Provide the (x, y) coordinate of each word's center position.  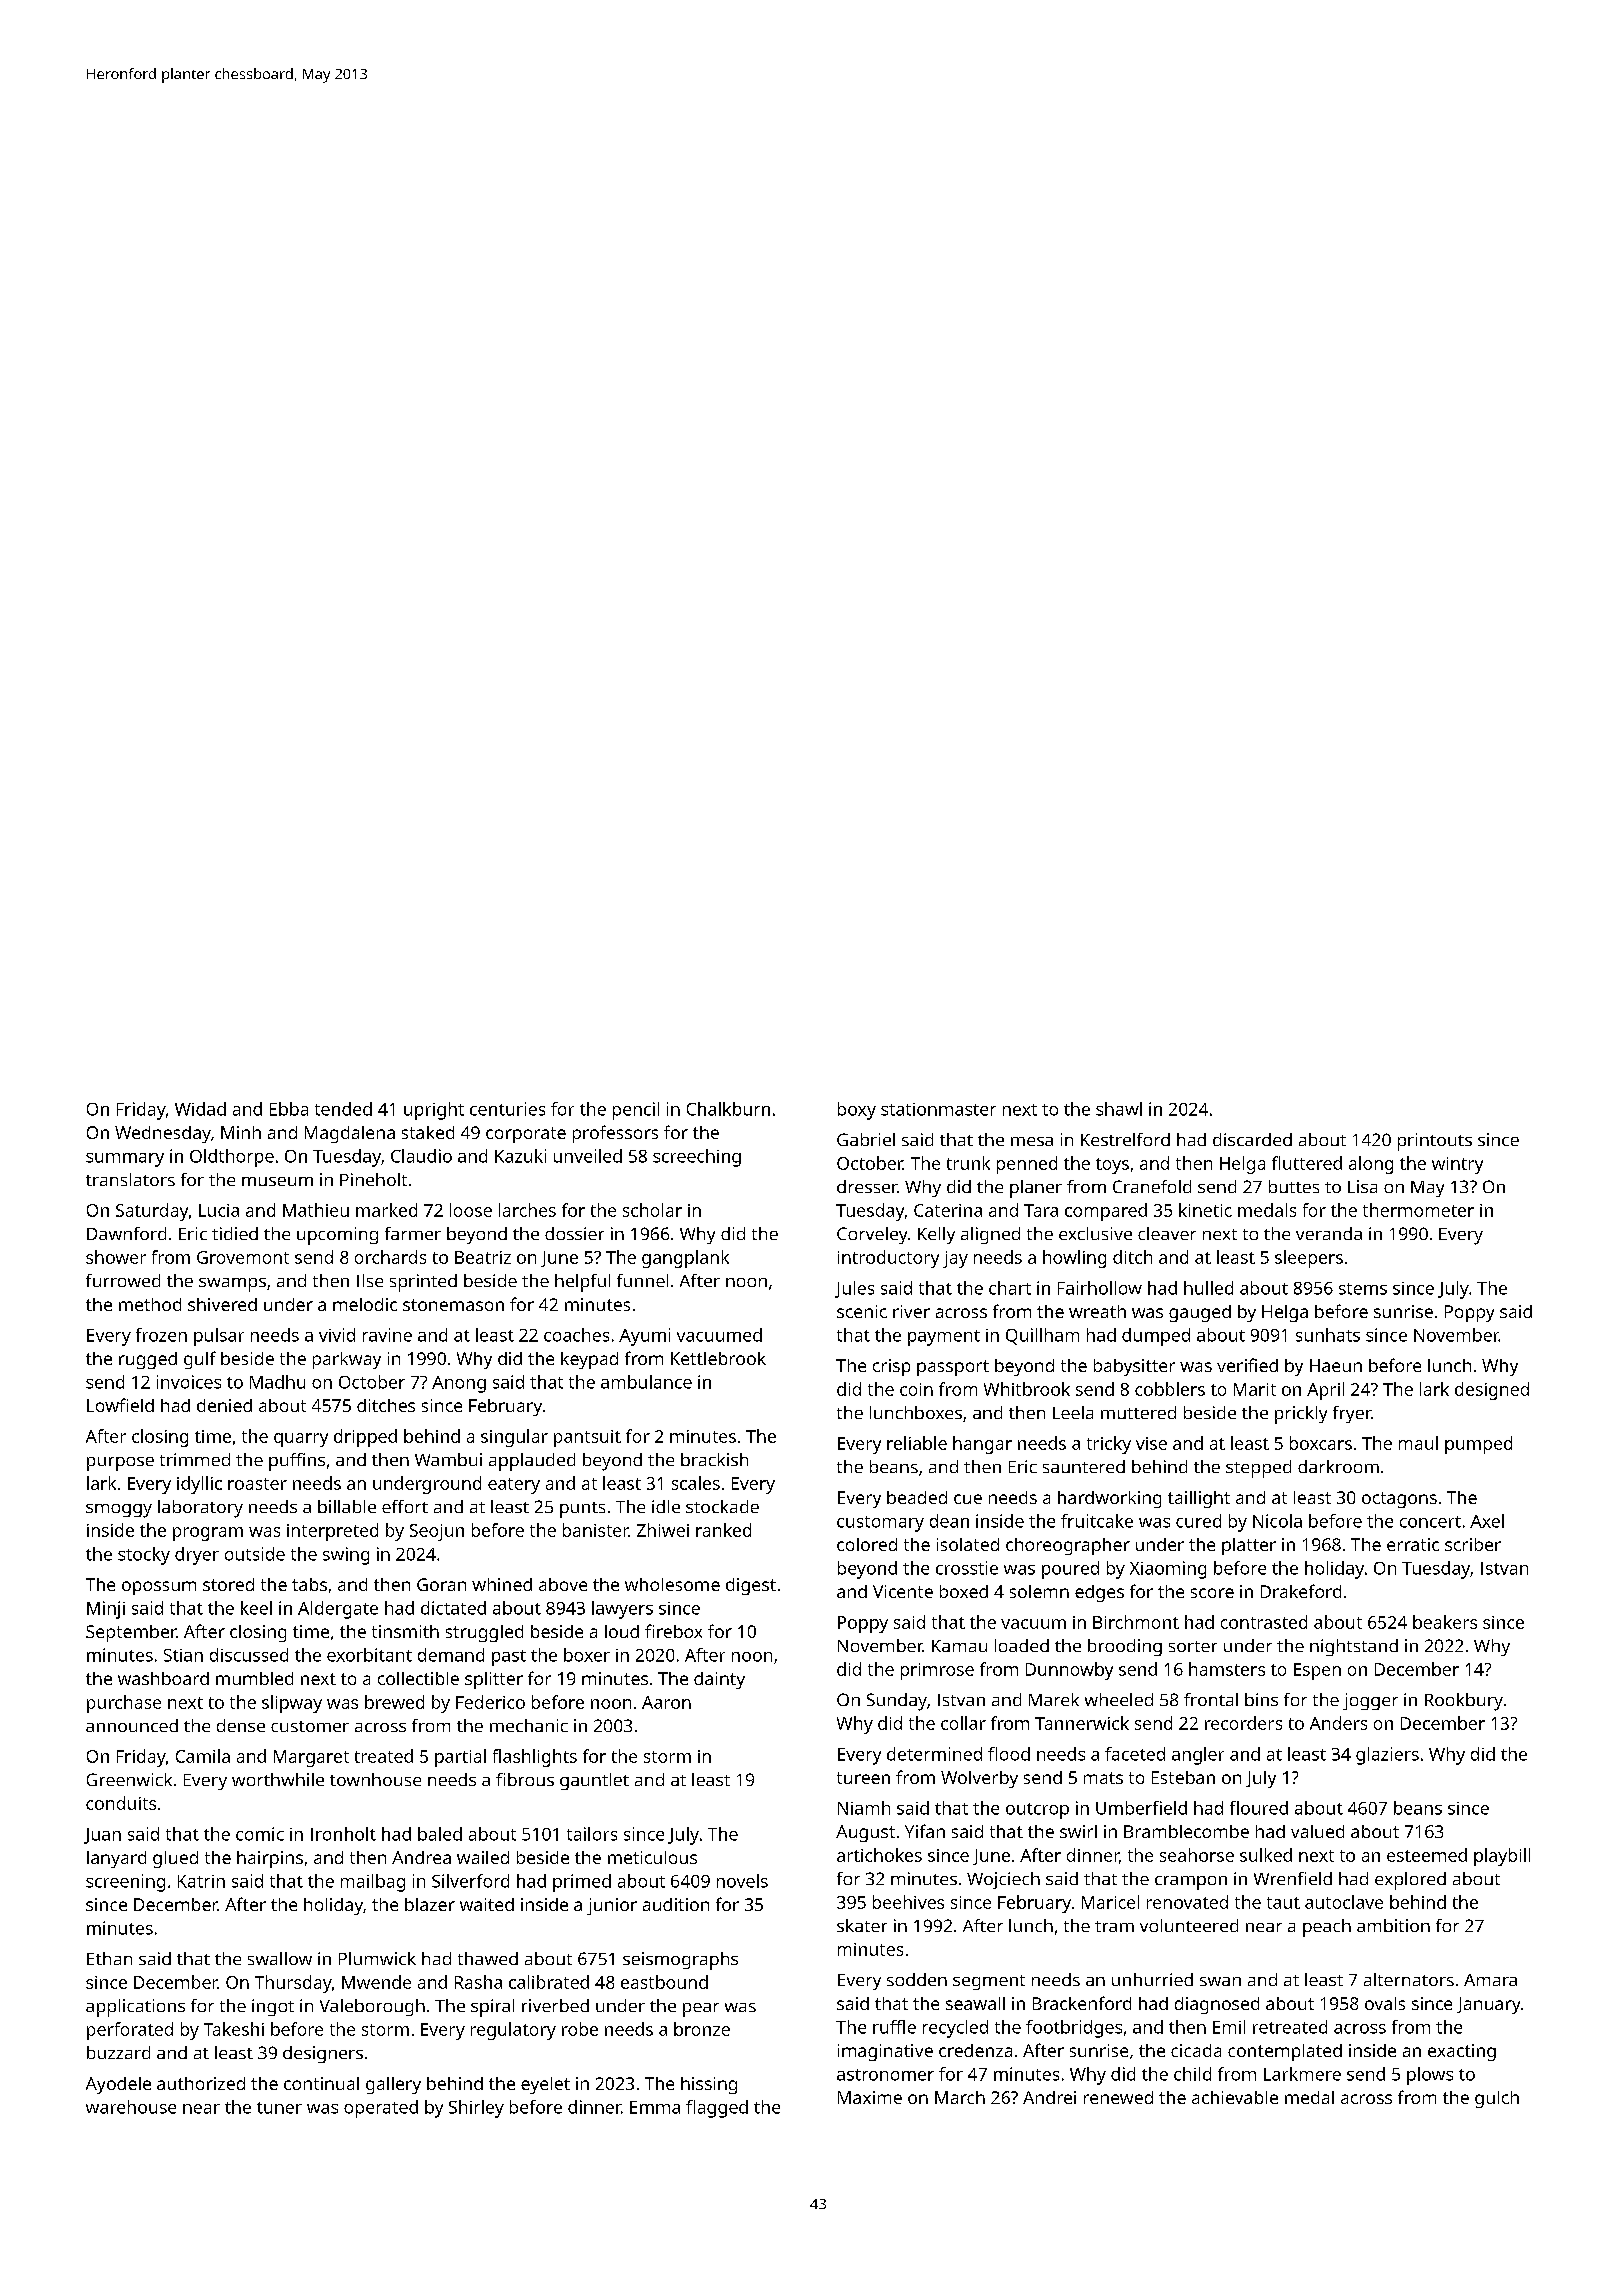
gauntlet (594, 1781)
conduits (121, 1803)
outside (255, 1554)
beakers (1445, 1622)
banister (596, 1530)
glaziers (1387, 1756)
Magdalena (350, 1134)
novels (742, 1881)
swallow (280, 1958)
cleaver (1167, 1233)
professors (615, 1134)
